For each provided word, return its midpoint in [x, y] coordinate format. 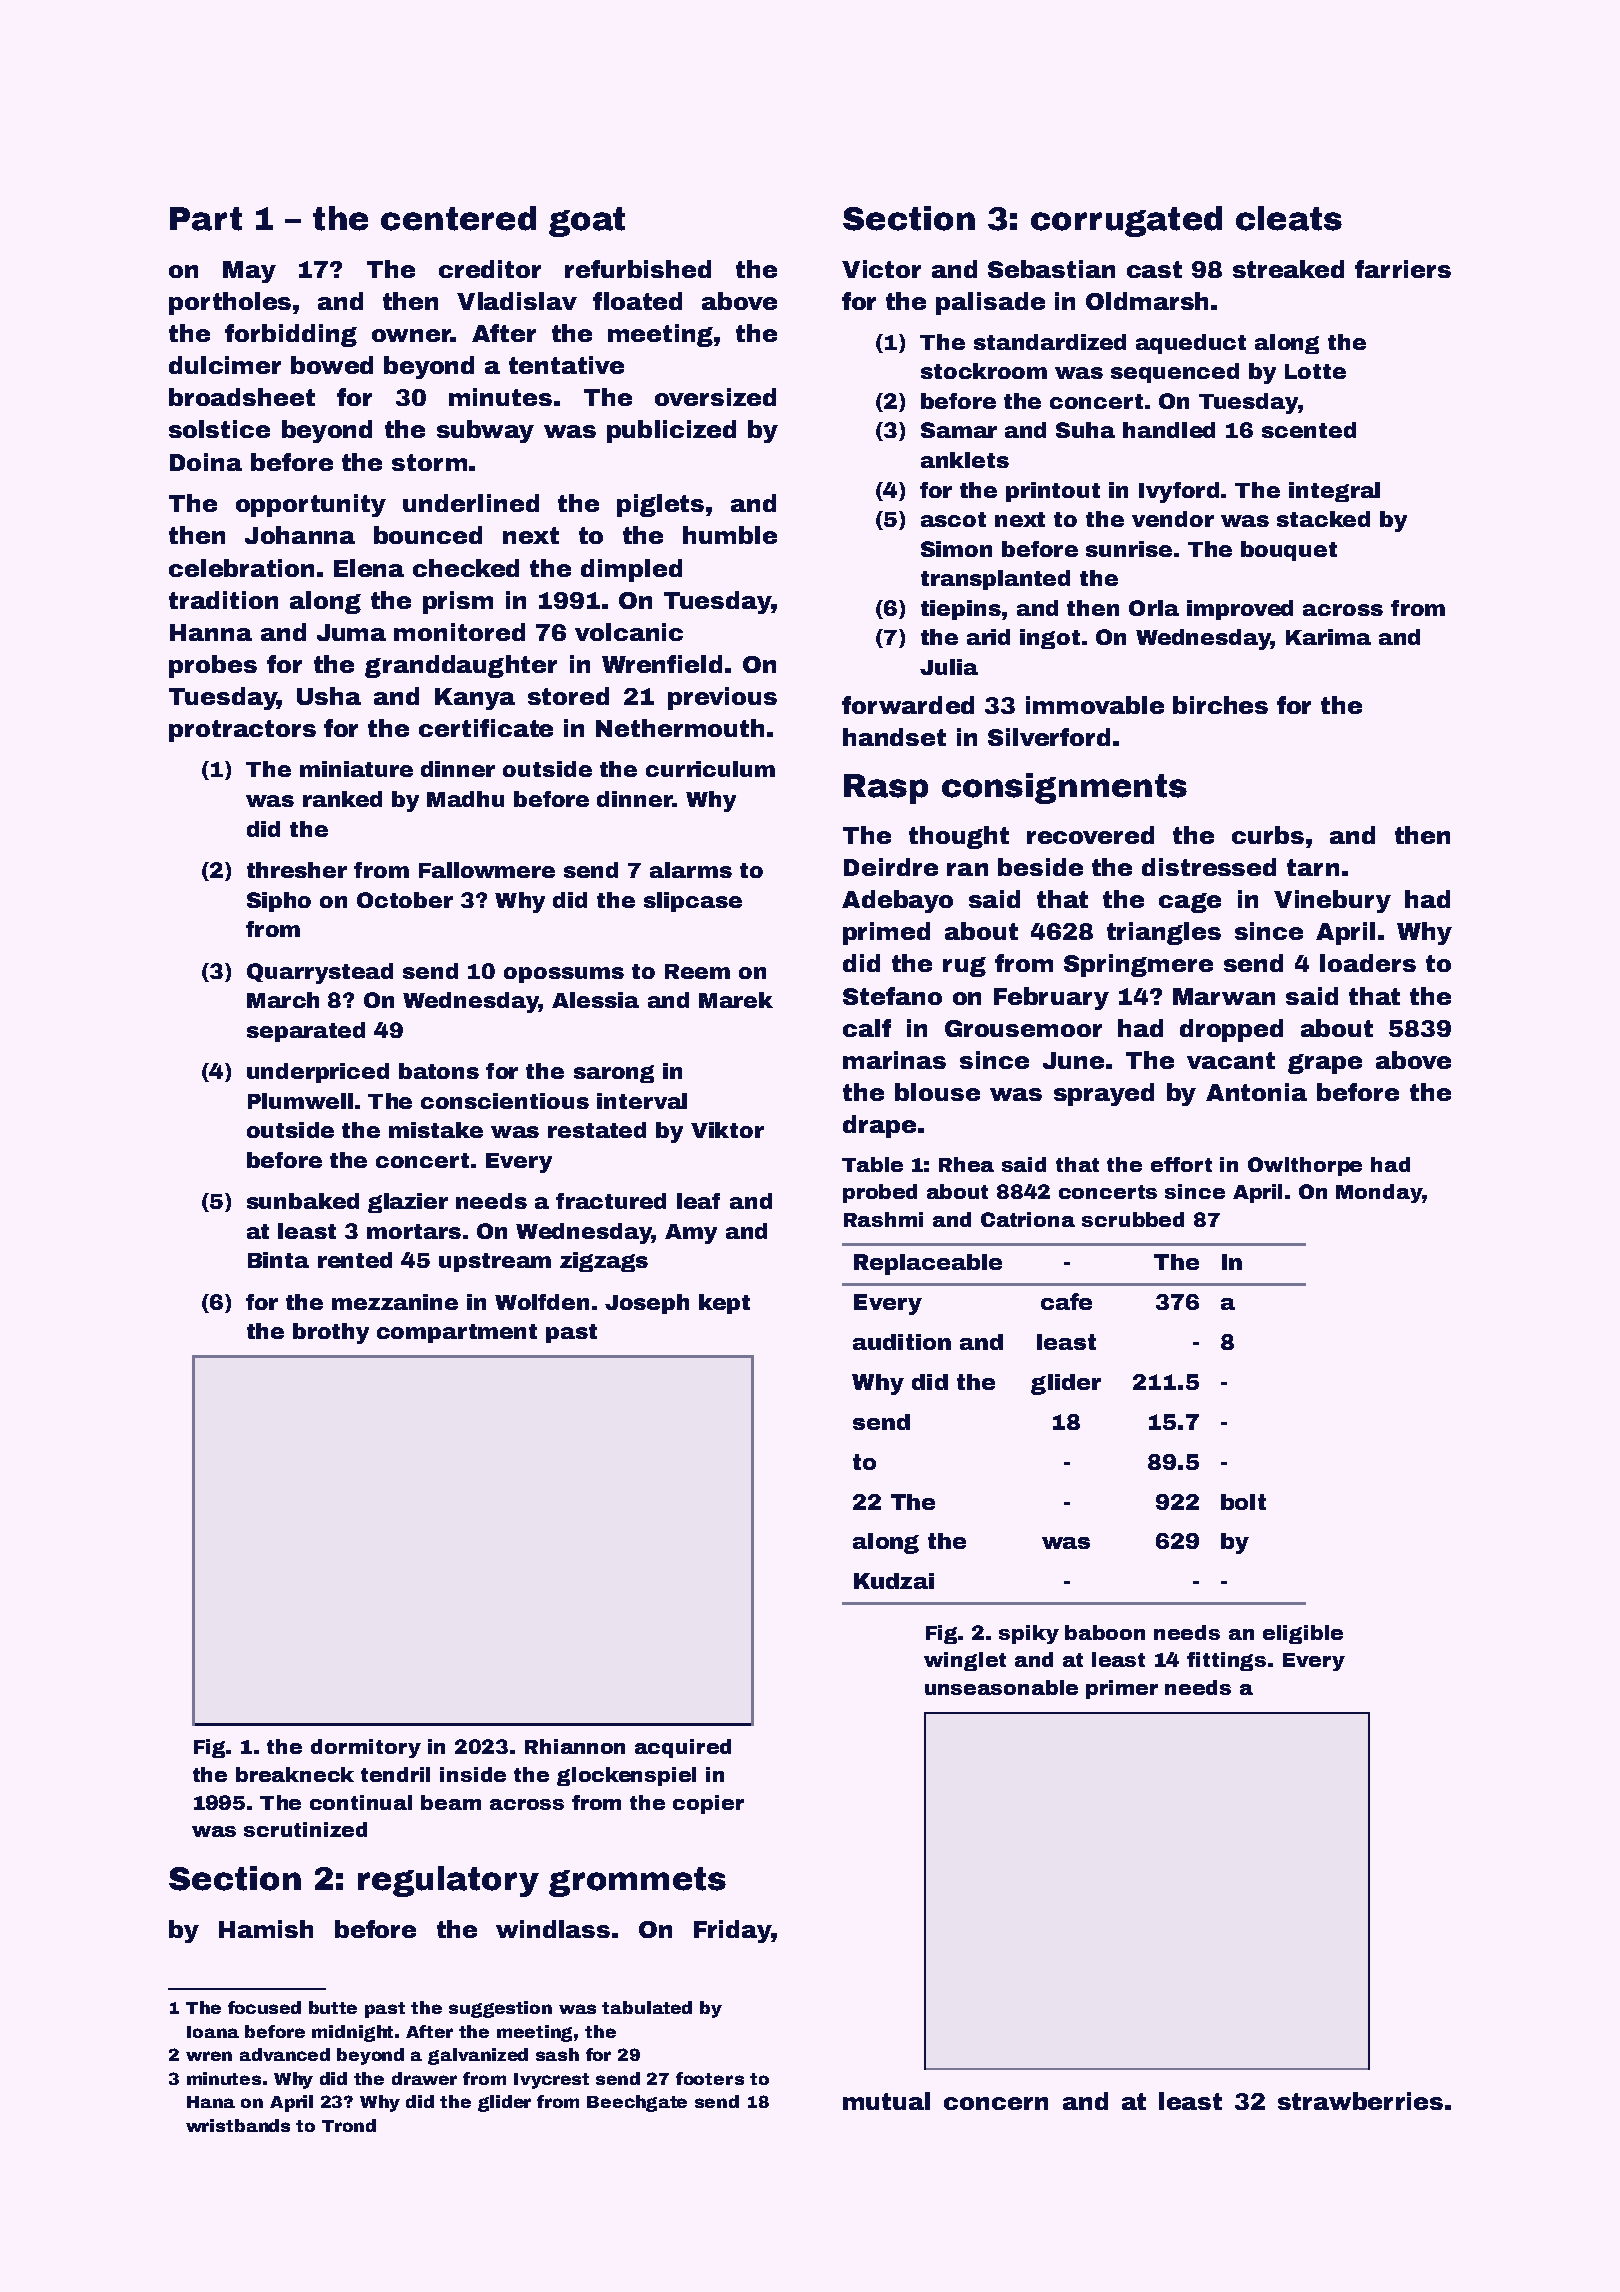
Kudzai [894, 1581]
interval [642, 1101]
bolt [1243, 1502]
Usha [329, 696]
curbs [1268, 835]
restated [597, 1130]
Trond [349, 2125]
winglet [965, 1661]
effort [1181, 1164]
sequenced [1175, 373]
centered [458, 218]
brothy [331, 1333]
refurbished [638, 269]
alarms [691, 870]
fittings [1226, 1661]
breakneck [295, 1774]
